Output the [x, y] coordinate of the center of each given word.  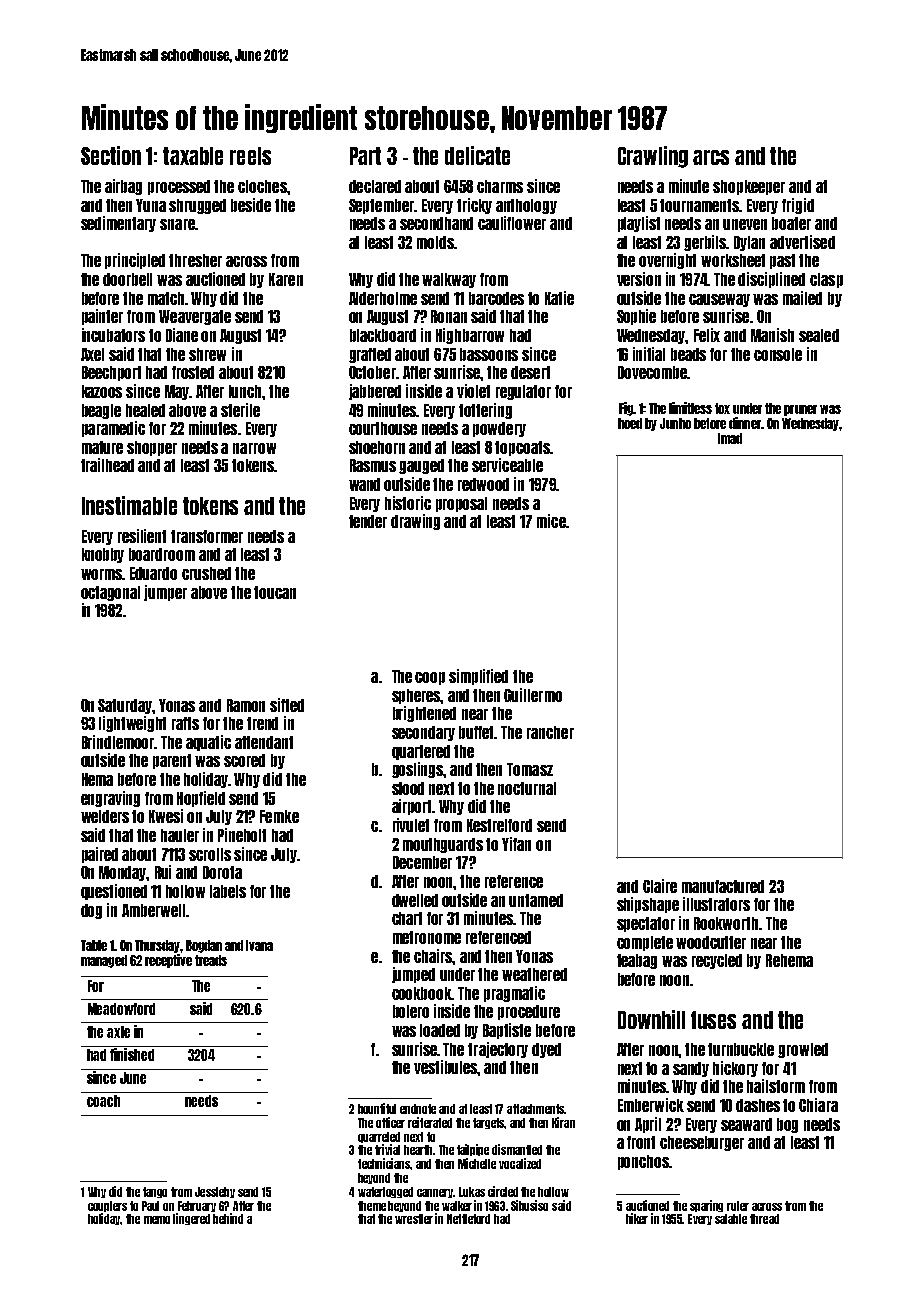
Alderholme [383, 298]
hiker [637, 1218]
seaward [746, 1124]
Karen [286, 279]
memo [157, 1220]
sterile [240, 410]
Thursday [157, 946]
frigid [798, 206]
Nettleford [468, 1219]
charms [500, 186]
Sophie [636, 317]
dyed [546, 1050]
